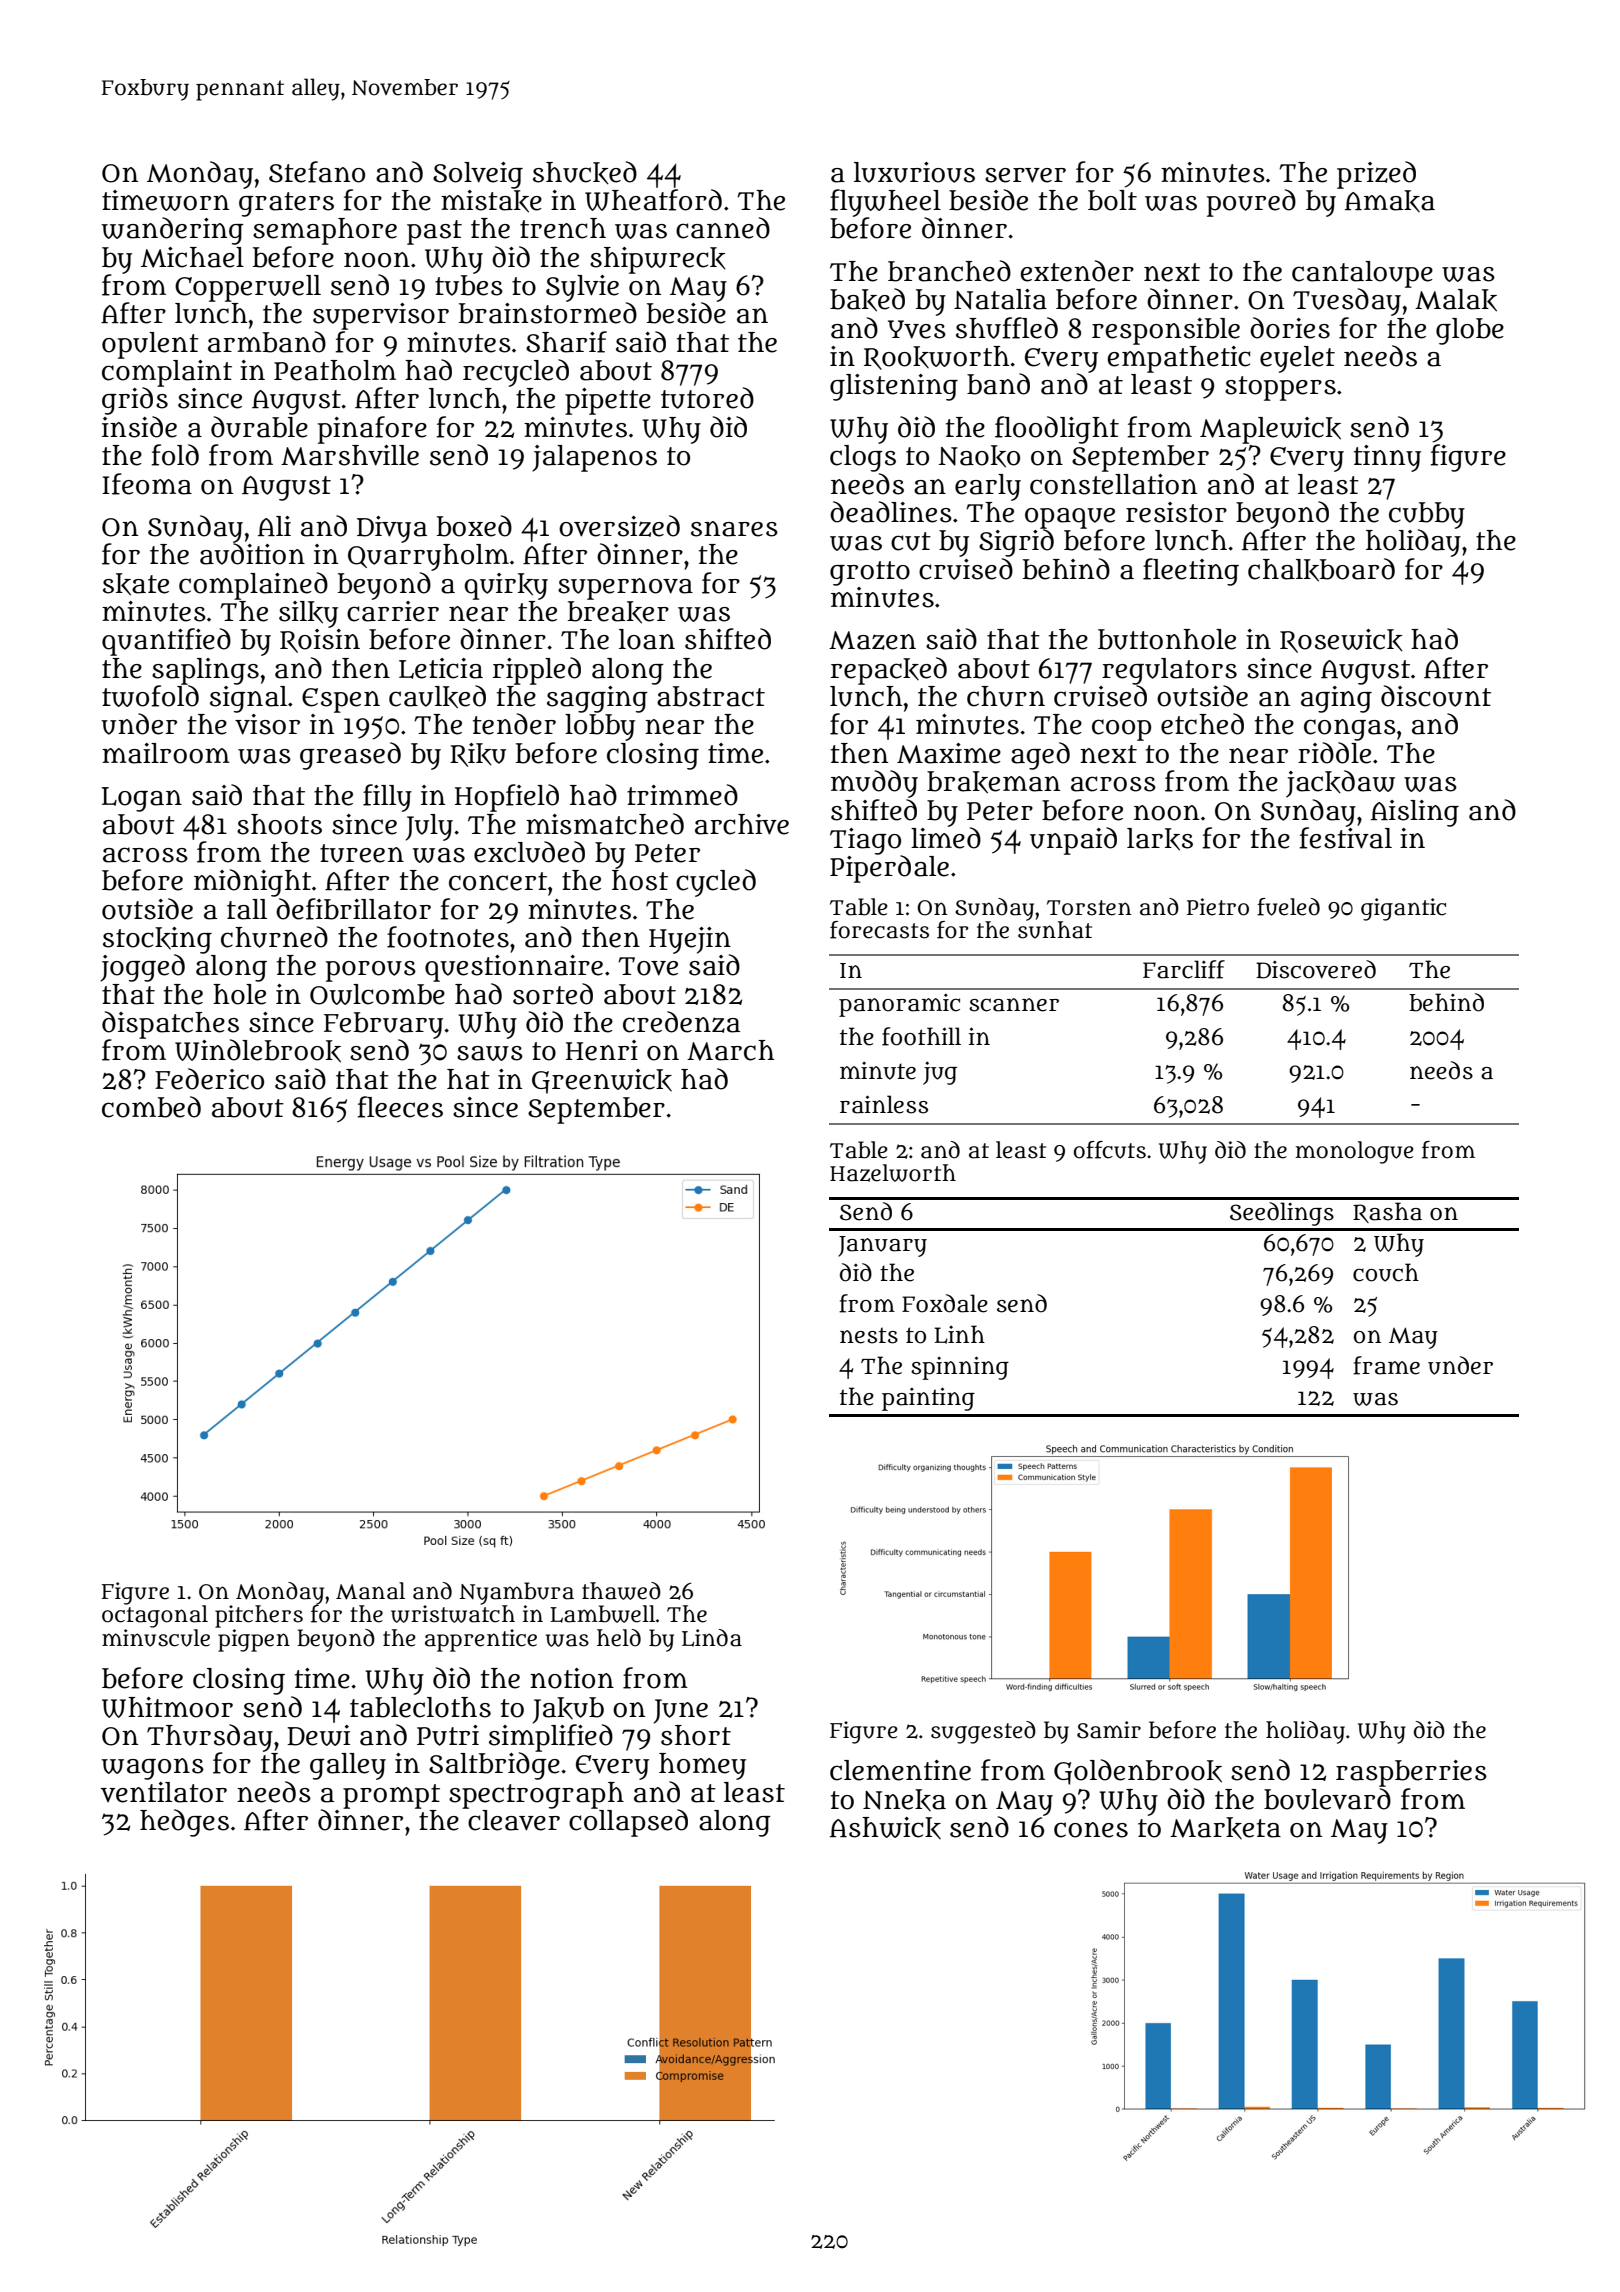 This document has width=1620, height=2292. What do you see at coordinates (1354, 1152) in the document?
I see `monologue` at bounding box center [1354, 1152].
